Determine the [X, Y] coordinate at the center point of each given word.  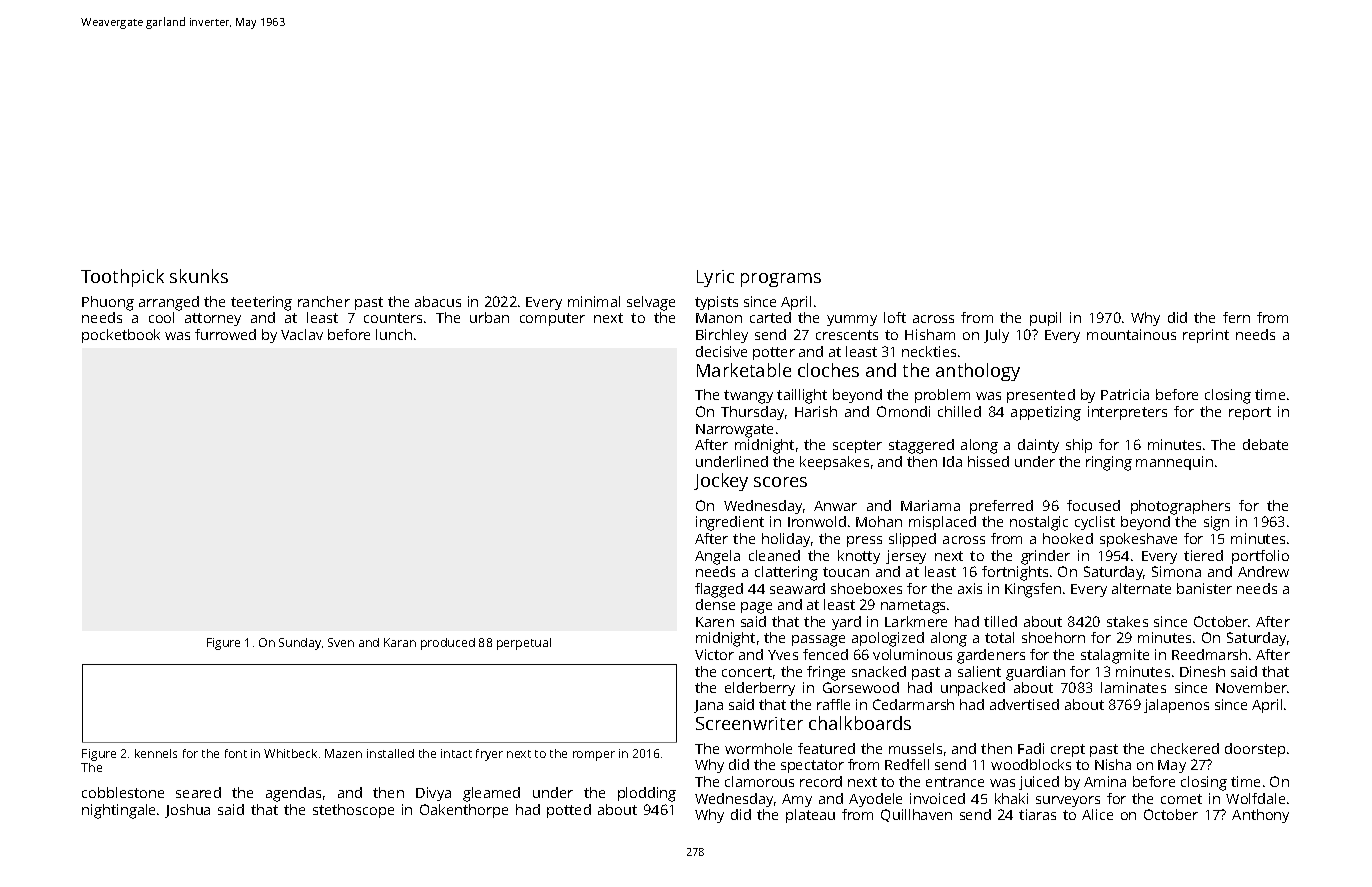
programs [781, 280]
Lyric [715, 278]
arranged [169, 303]
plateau [810, 816]
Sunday [300, 644]
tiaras [1037, 814]
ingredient [730, 523]
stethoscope [353, 811]
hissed [988, 461]
